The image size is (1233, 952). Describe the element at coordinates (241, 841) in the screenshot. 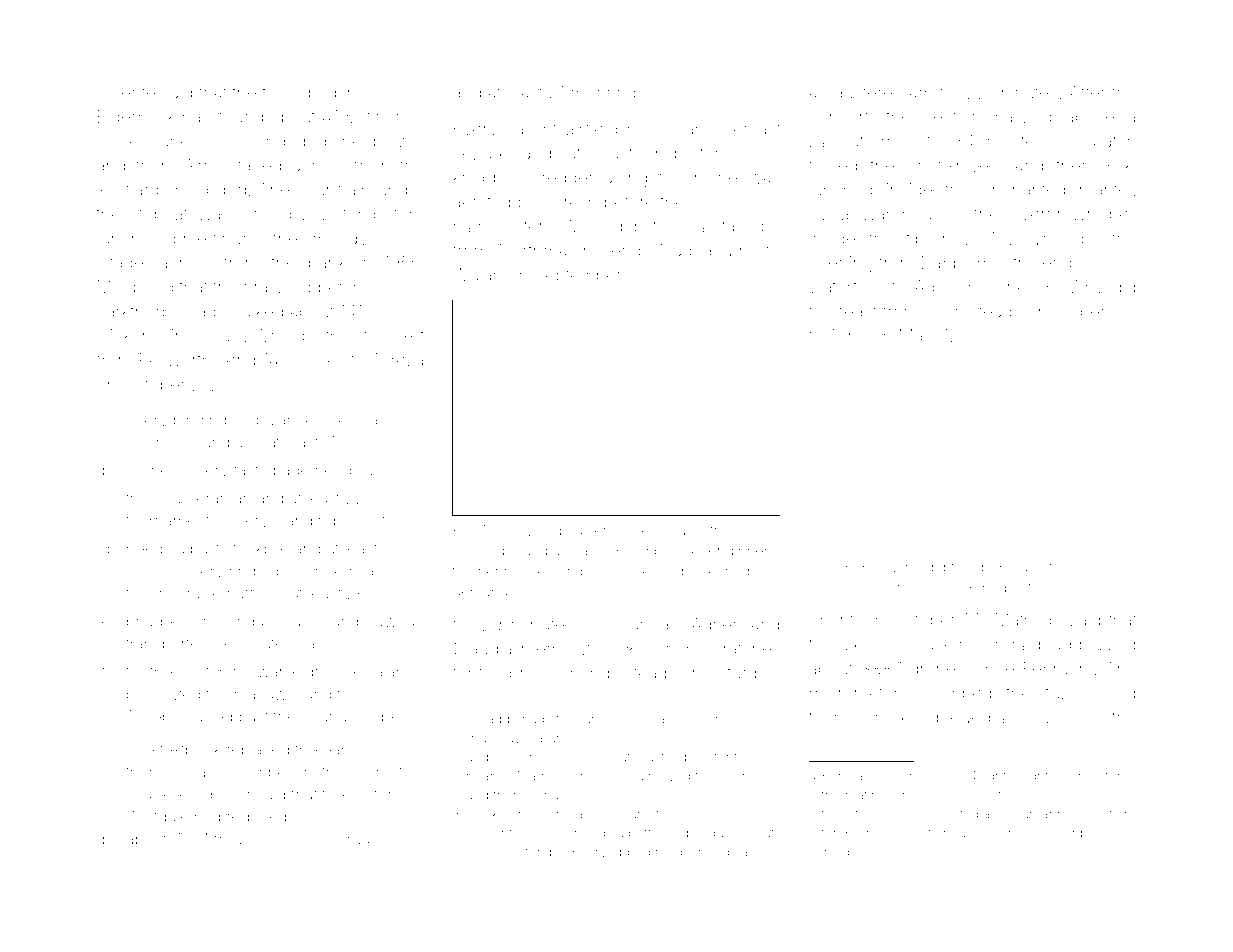

I see `troughs` at that location.
